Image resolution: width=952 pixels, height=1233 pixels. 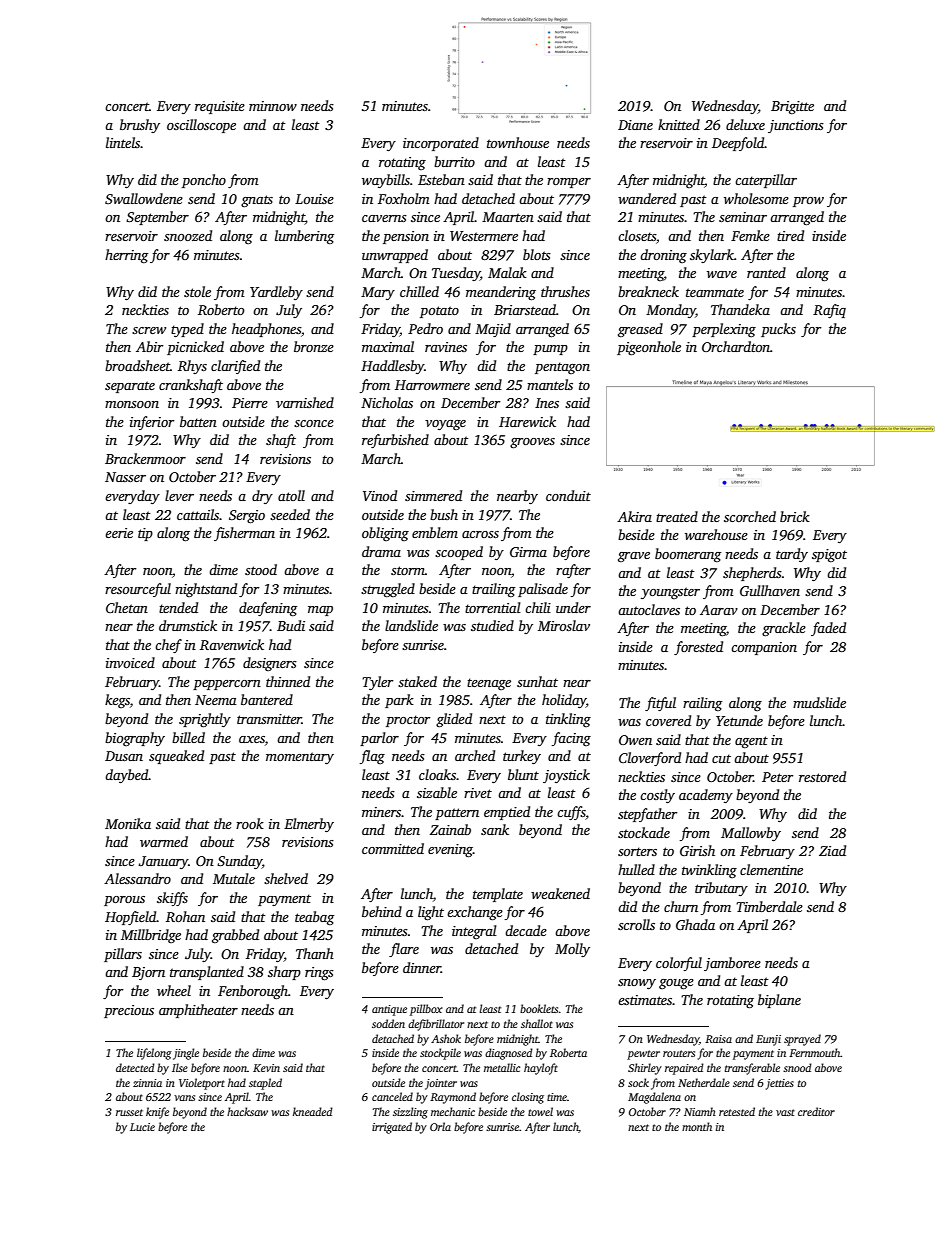 What do you see at coordinates (501, 293) in the screenshot?
I see `meandering` at bounding box center [501, 293].
